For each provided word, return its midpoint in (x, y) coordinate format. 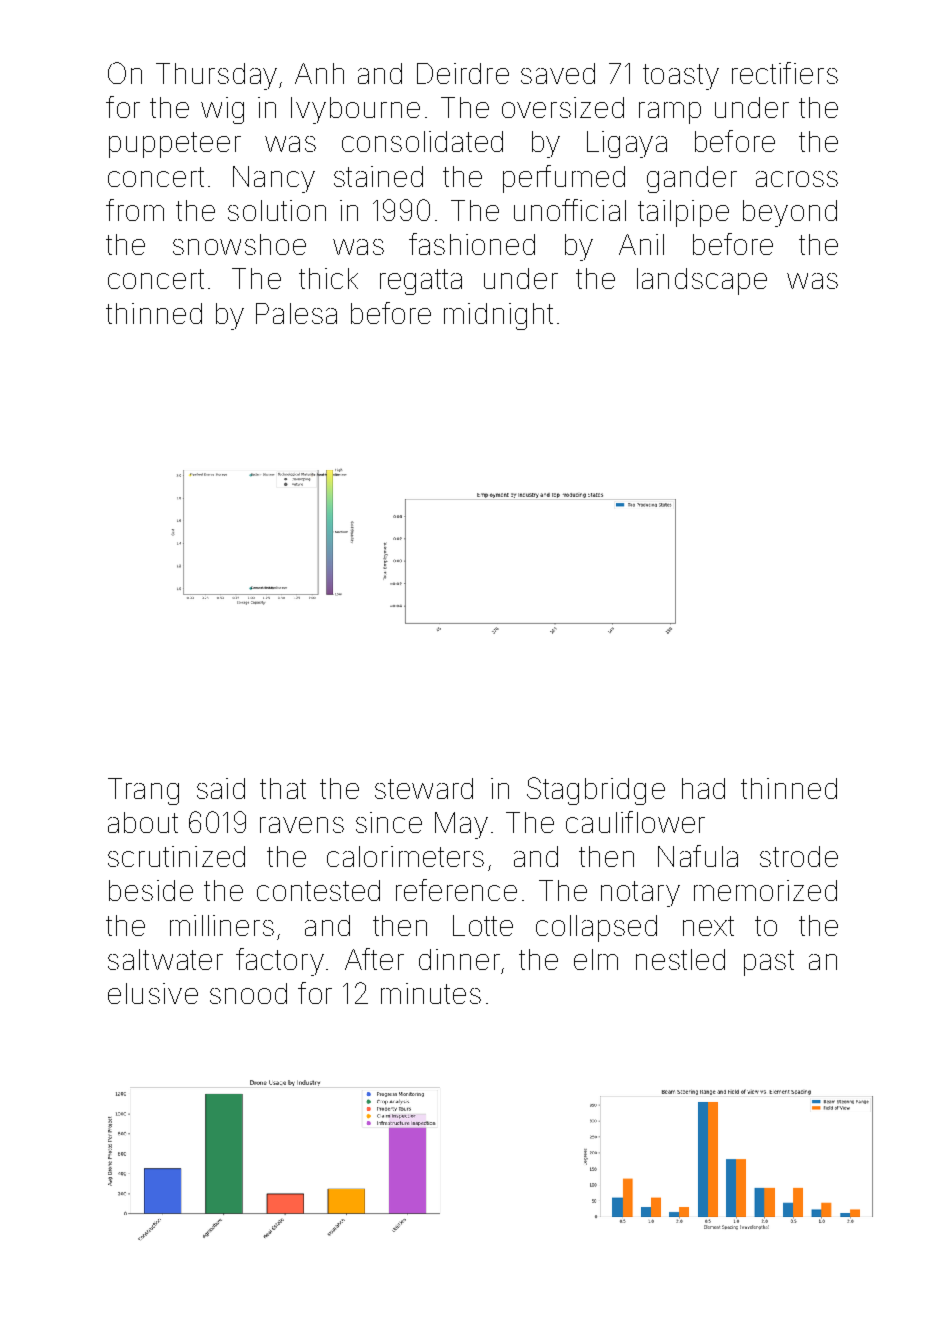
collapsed (596, 928)
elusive (153, 993)
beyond (790, 213)
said (221, 788)
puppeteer (175, 145)
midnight (498, 316)
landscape (702, 281)
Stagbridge (596, 791)
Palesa (296, 313)
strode (799, 856)
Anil (641, 244)
